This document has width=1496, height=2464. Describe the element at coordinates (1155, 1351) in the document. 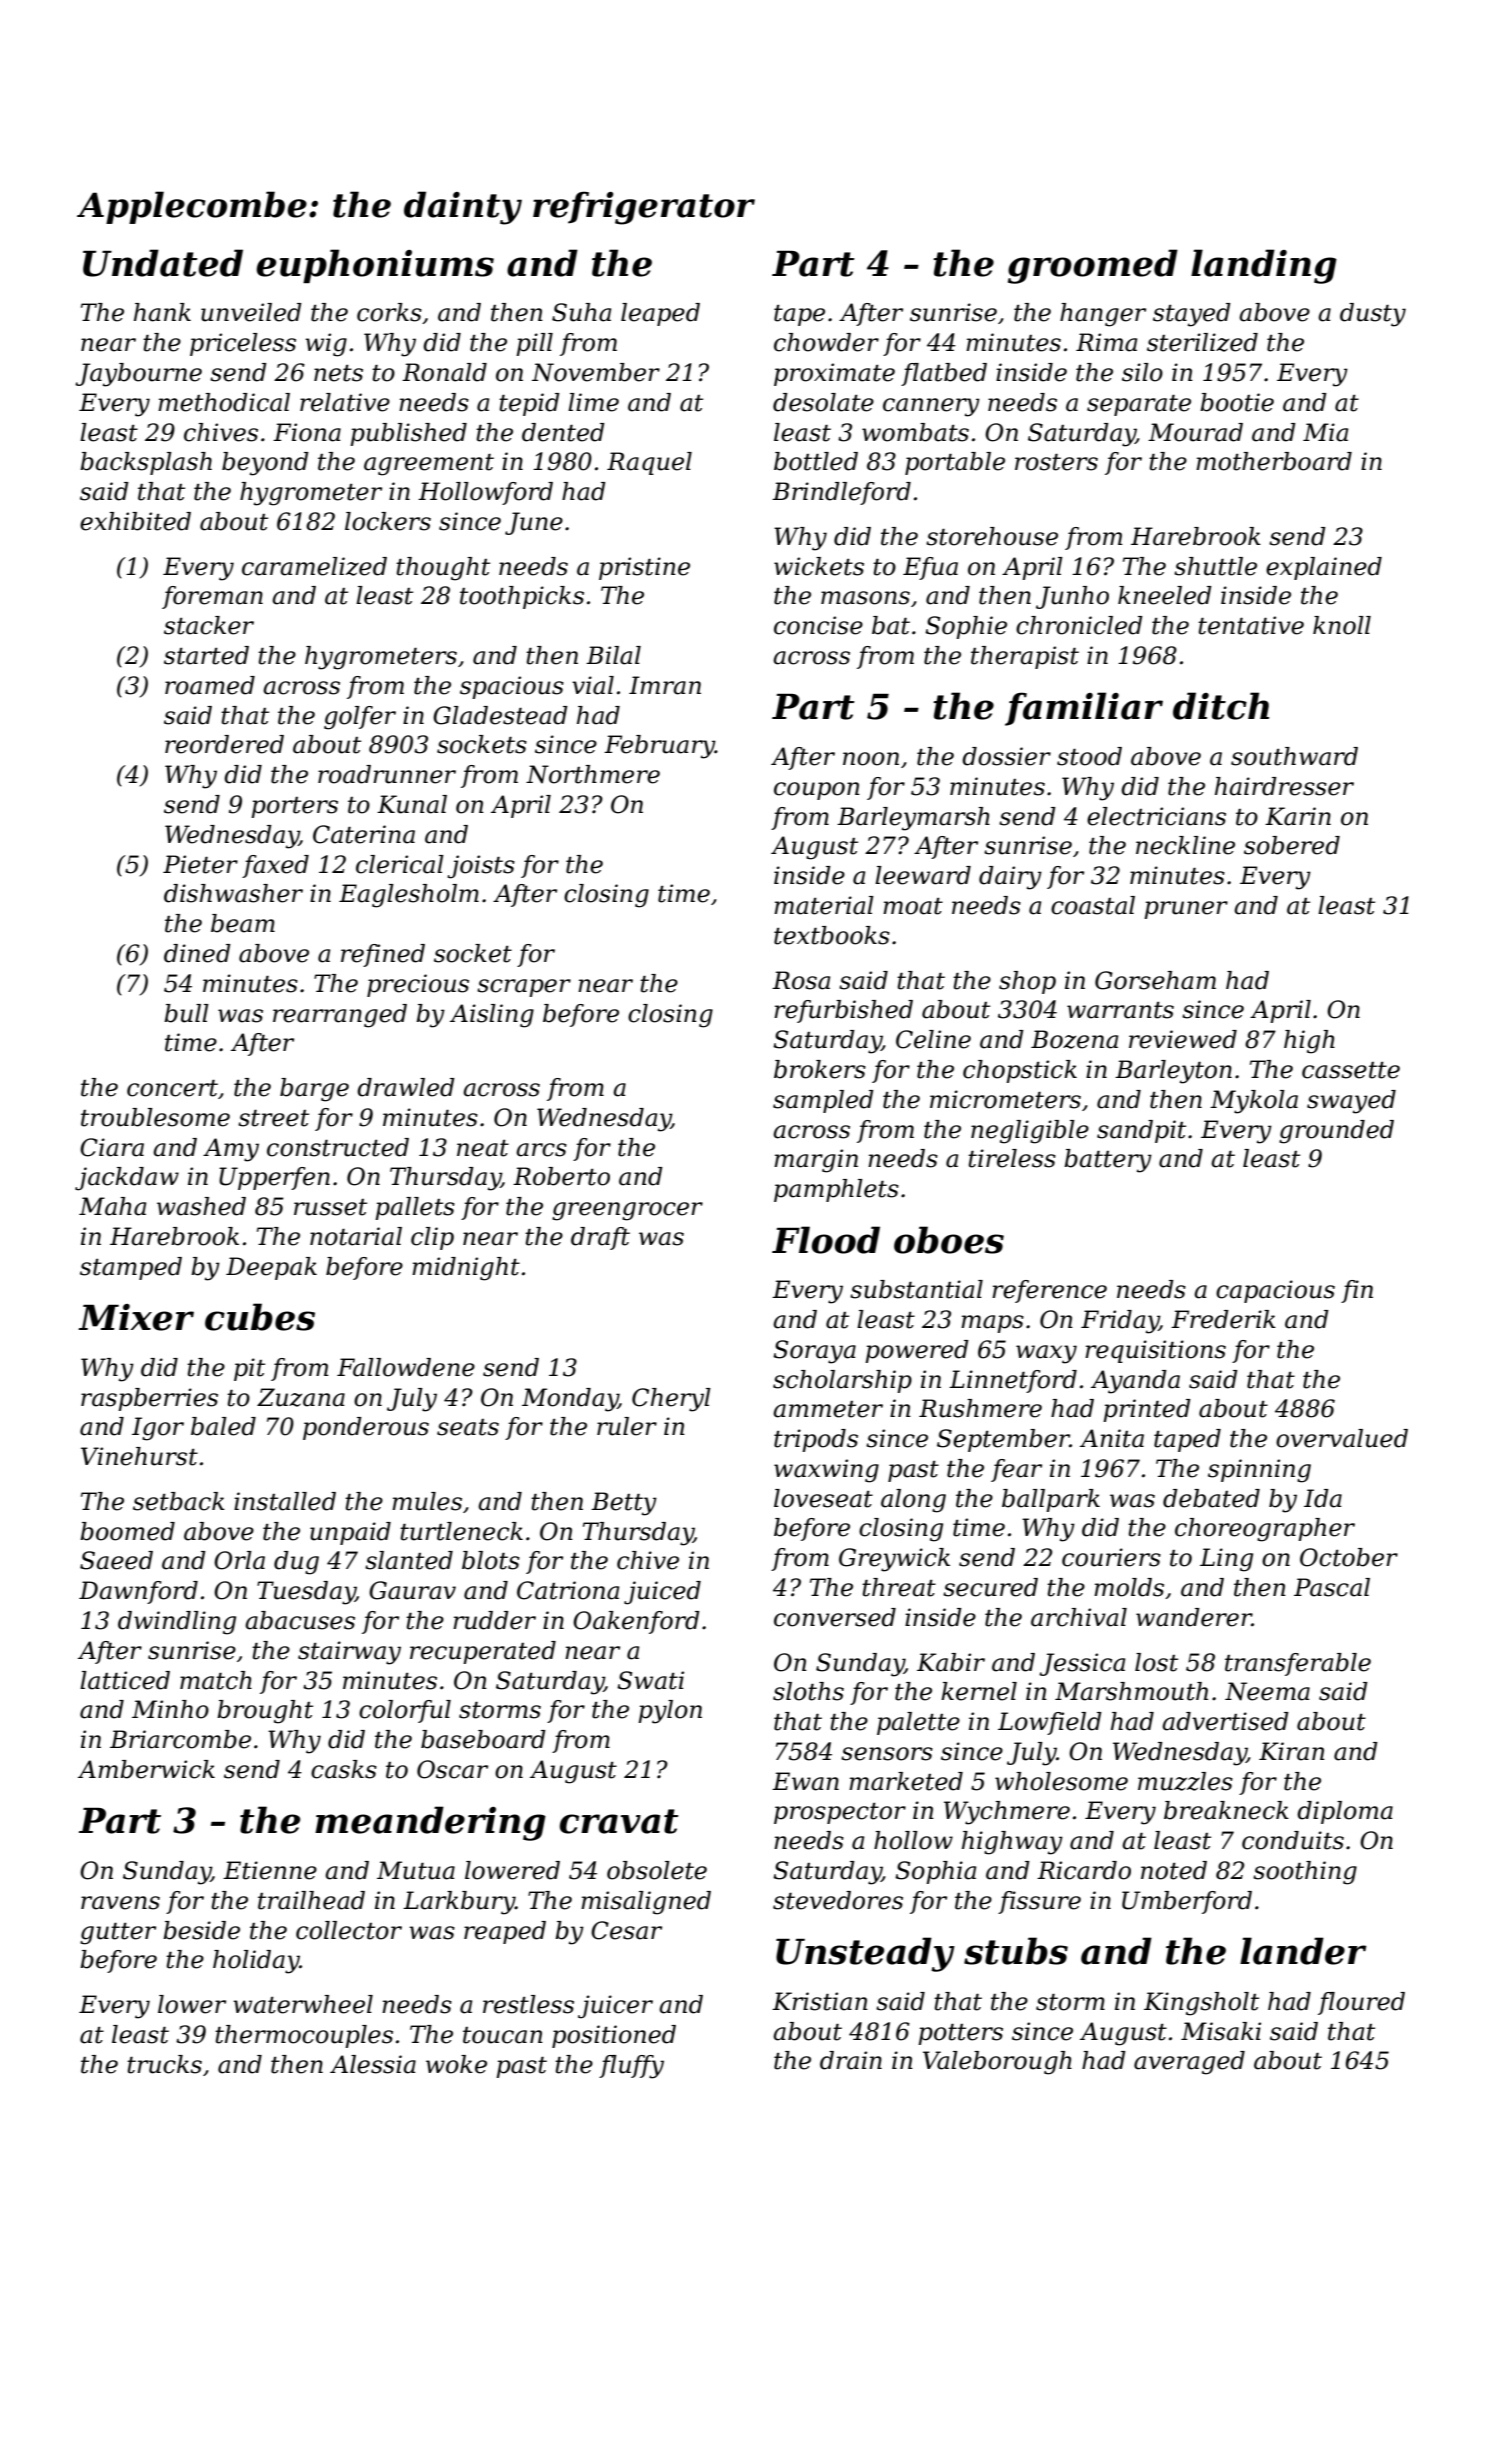

I see `requisitions` at that location.
